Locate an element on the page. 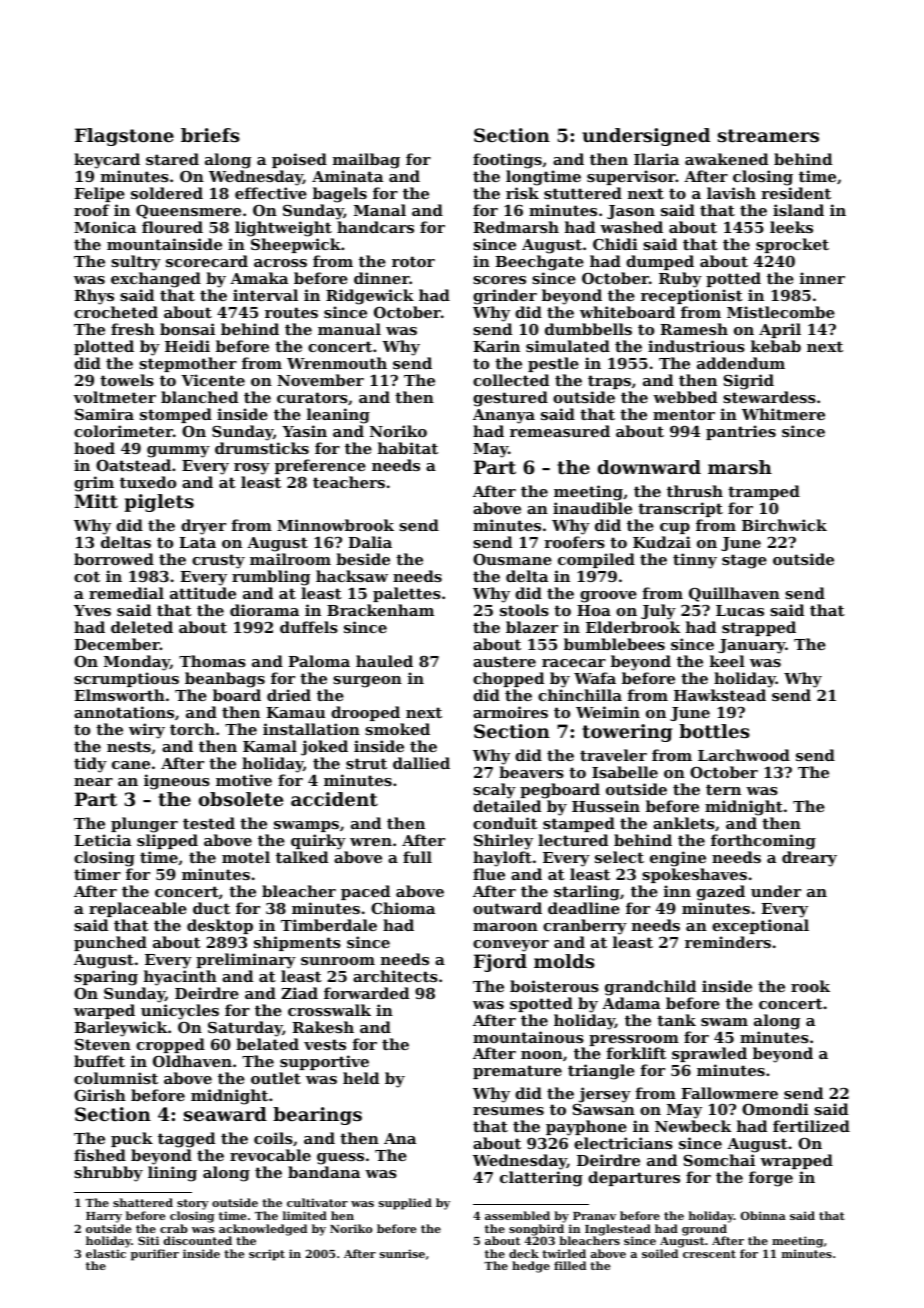 The height and width of the page is (1308, 924). anklets is located at coordinates (684, 823).
